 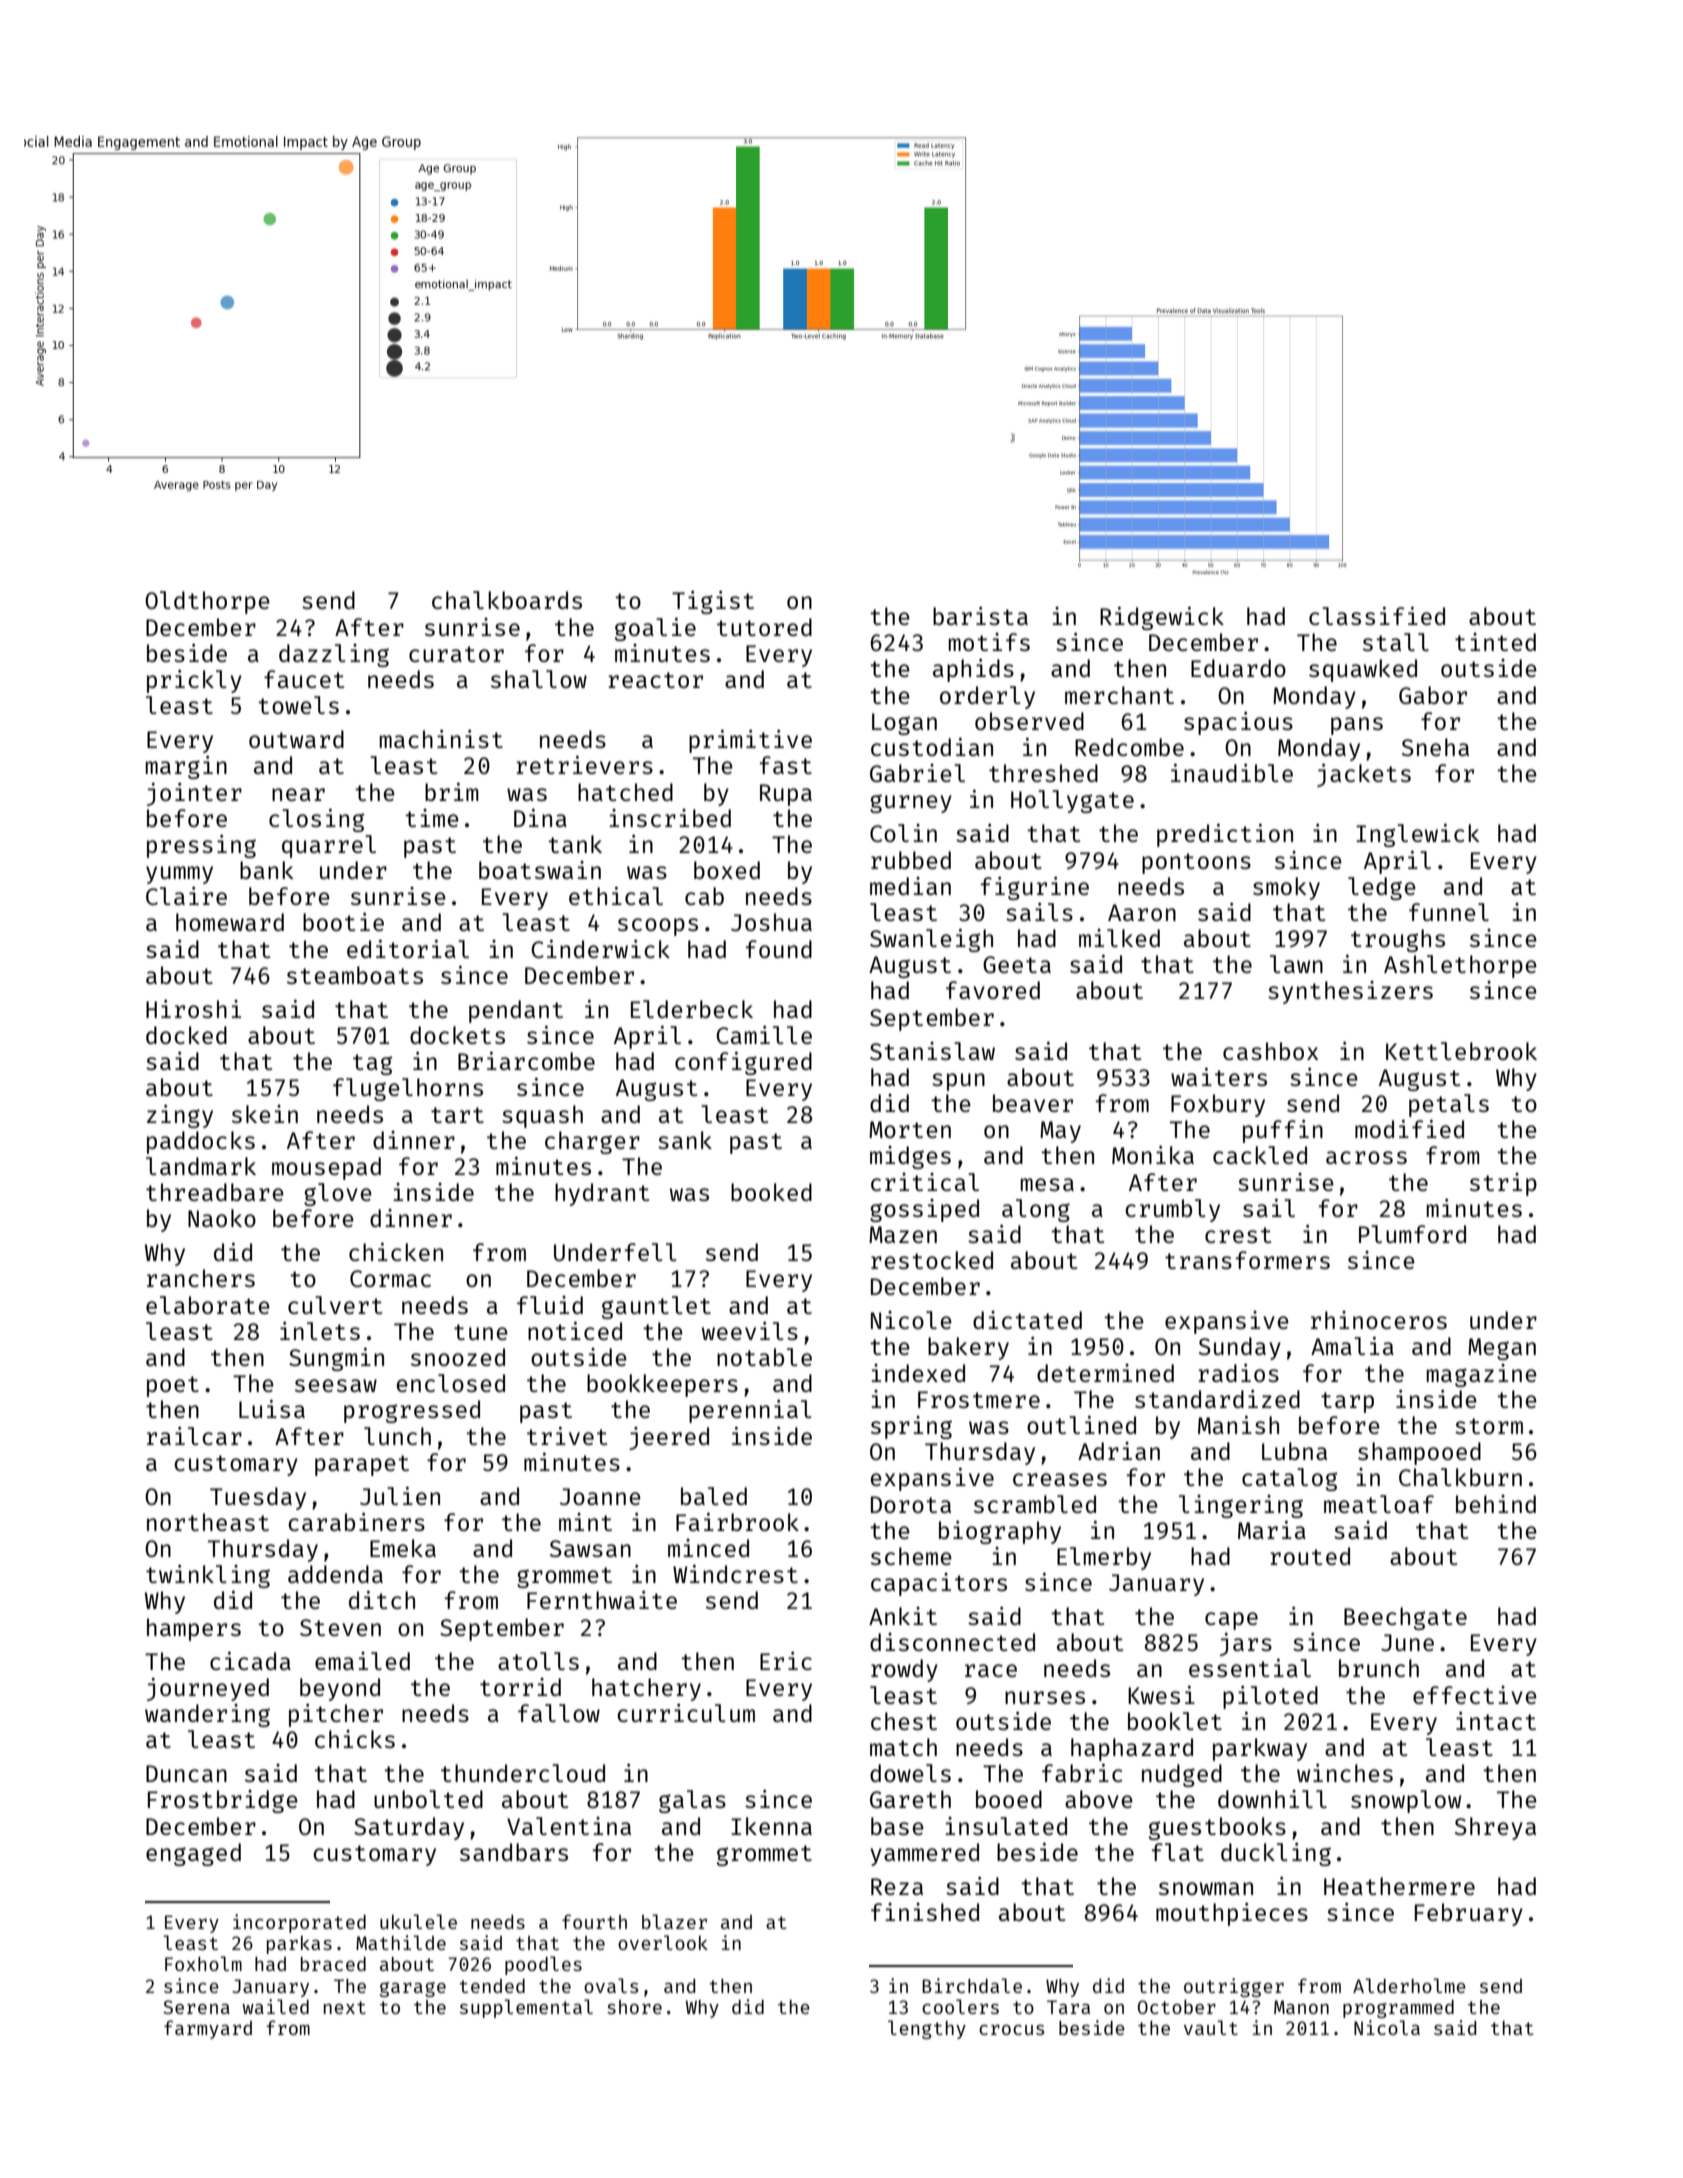 I want to click on crumbly, so click(x=1172, y=1210).
